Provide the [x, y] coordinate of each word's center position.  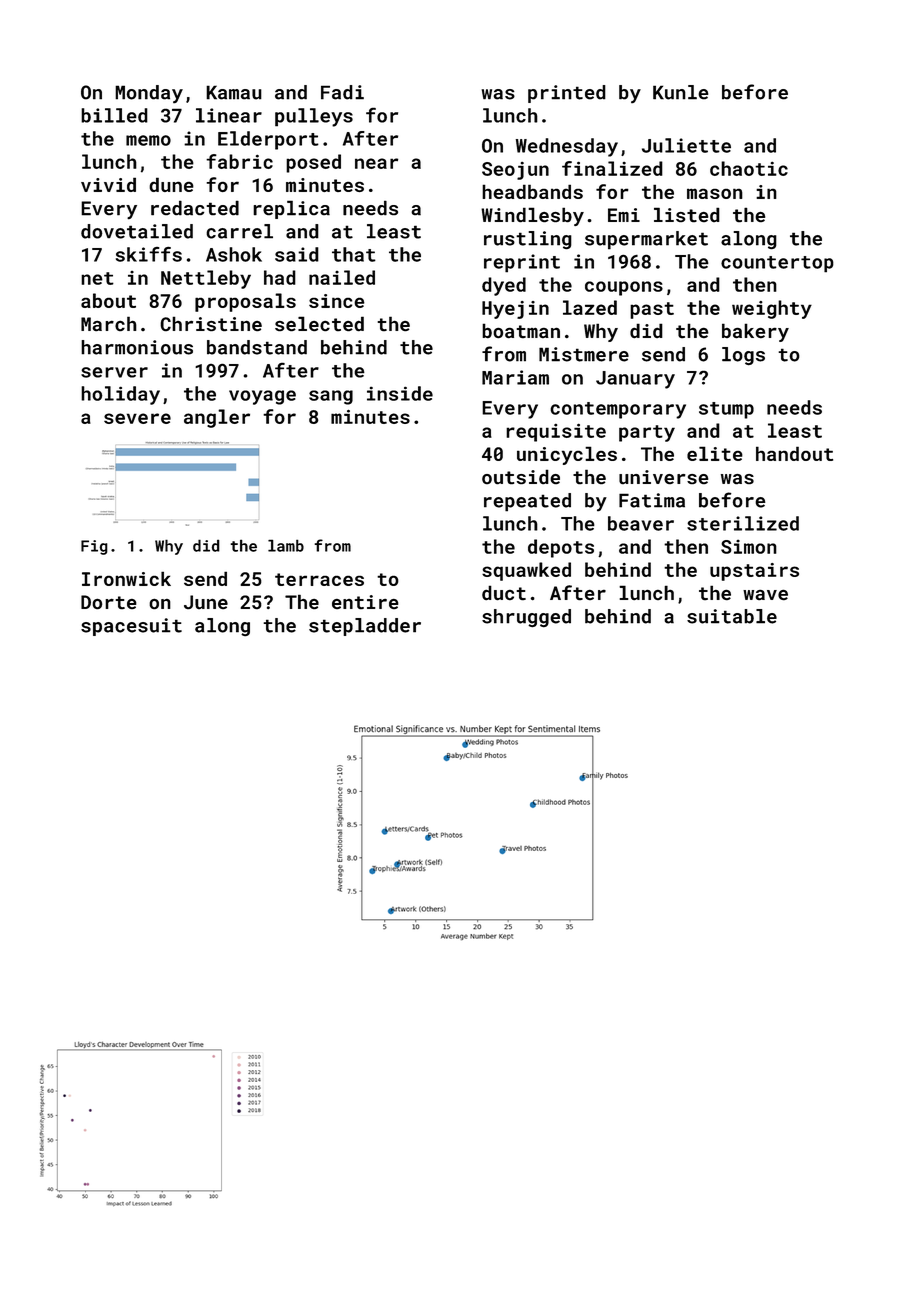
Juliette [686, 145]
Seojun [515, 171]
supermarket [646, 240]
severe [137, 418]
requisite [556, 432]
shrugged [526, 618]
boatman [521, 331]
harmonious [137, 347]
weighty [772, 309]
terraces [319, 579]
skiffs [149, 254]
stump [726, 410]
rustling [528, 240]
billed [114, 115]
